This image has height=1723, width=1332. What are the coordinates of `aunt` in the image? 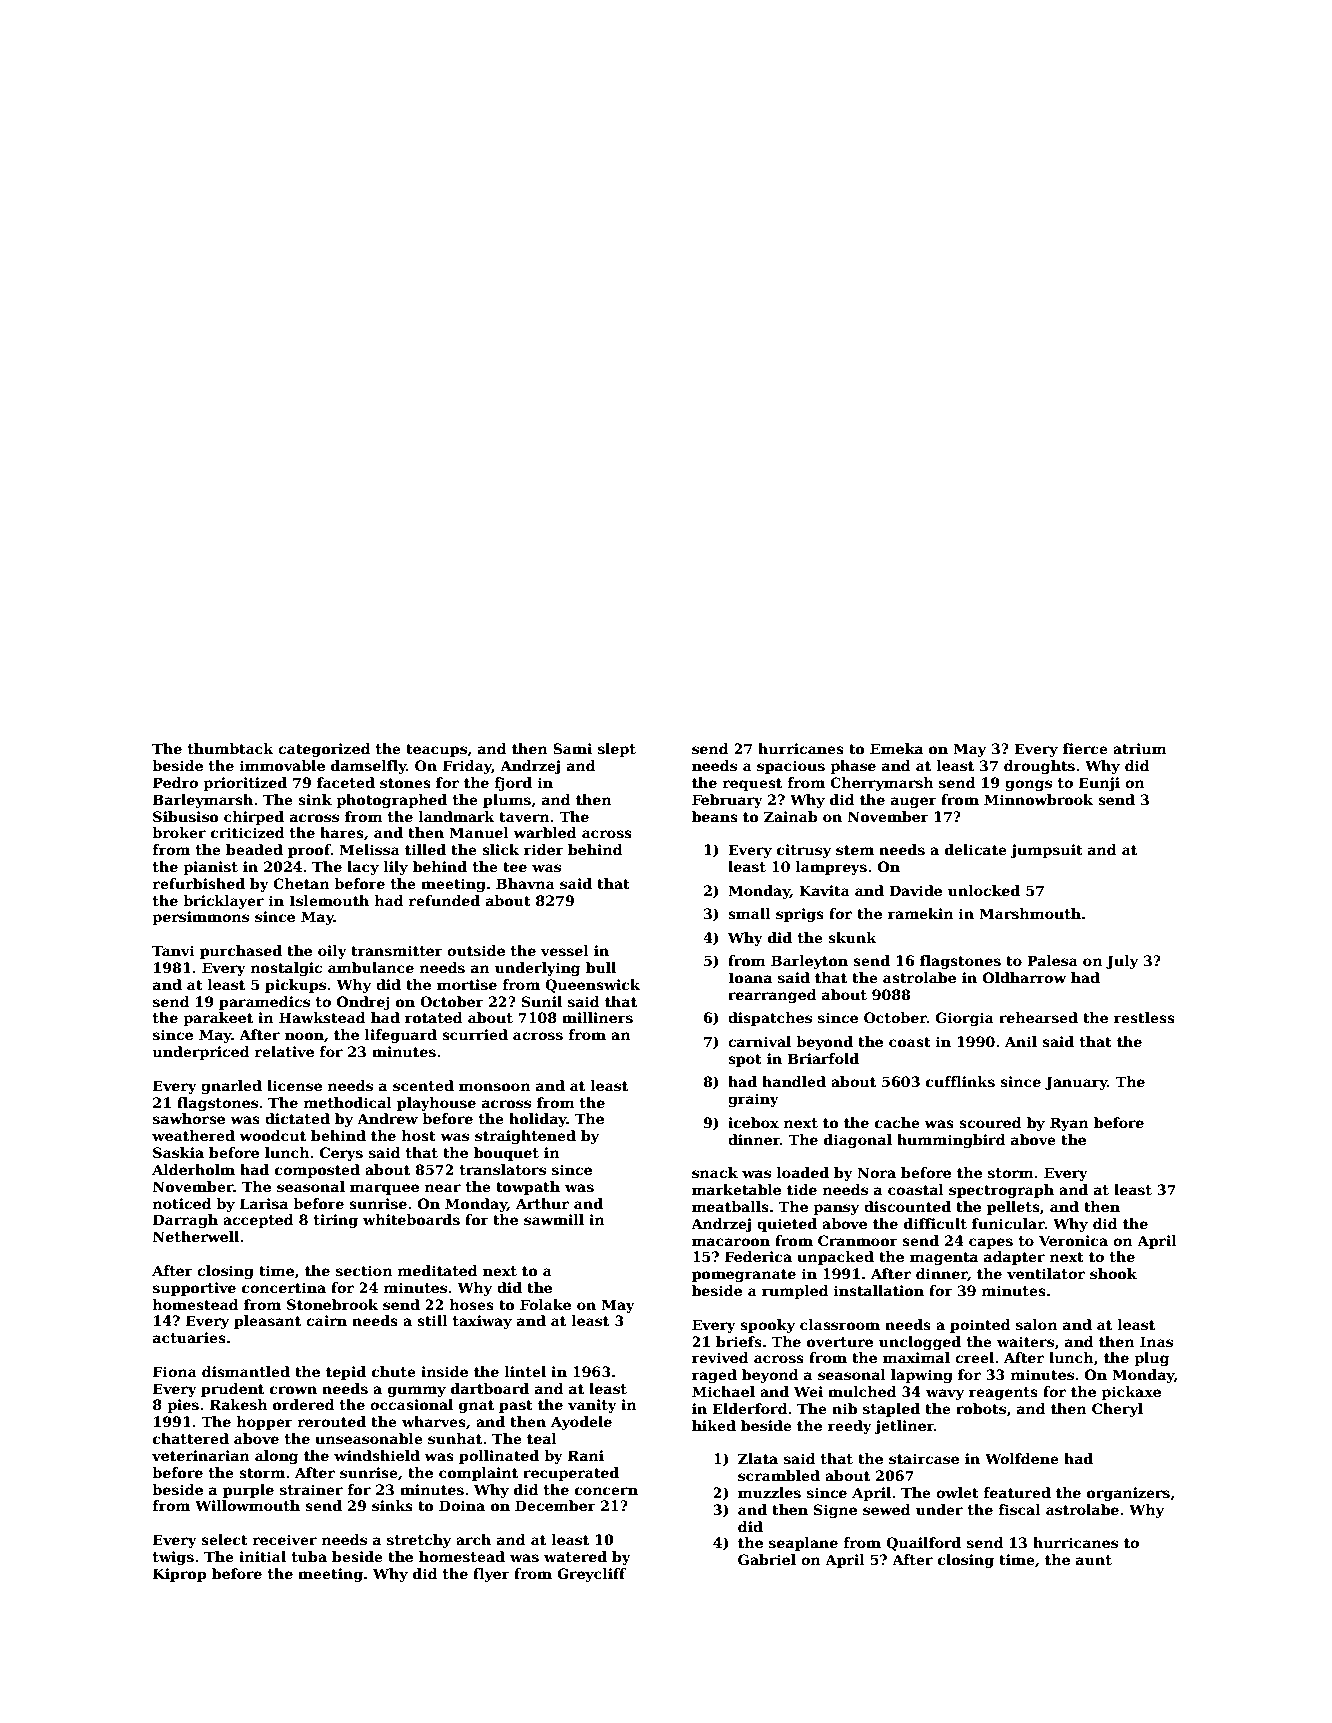 It's located at (1094, 1560).
